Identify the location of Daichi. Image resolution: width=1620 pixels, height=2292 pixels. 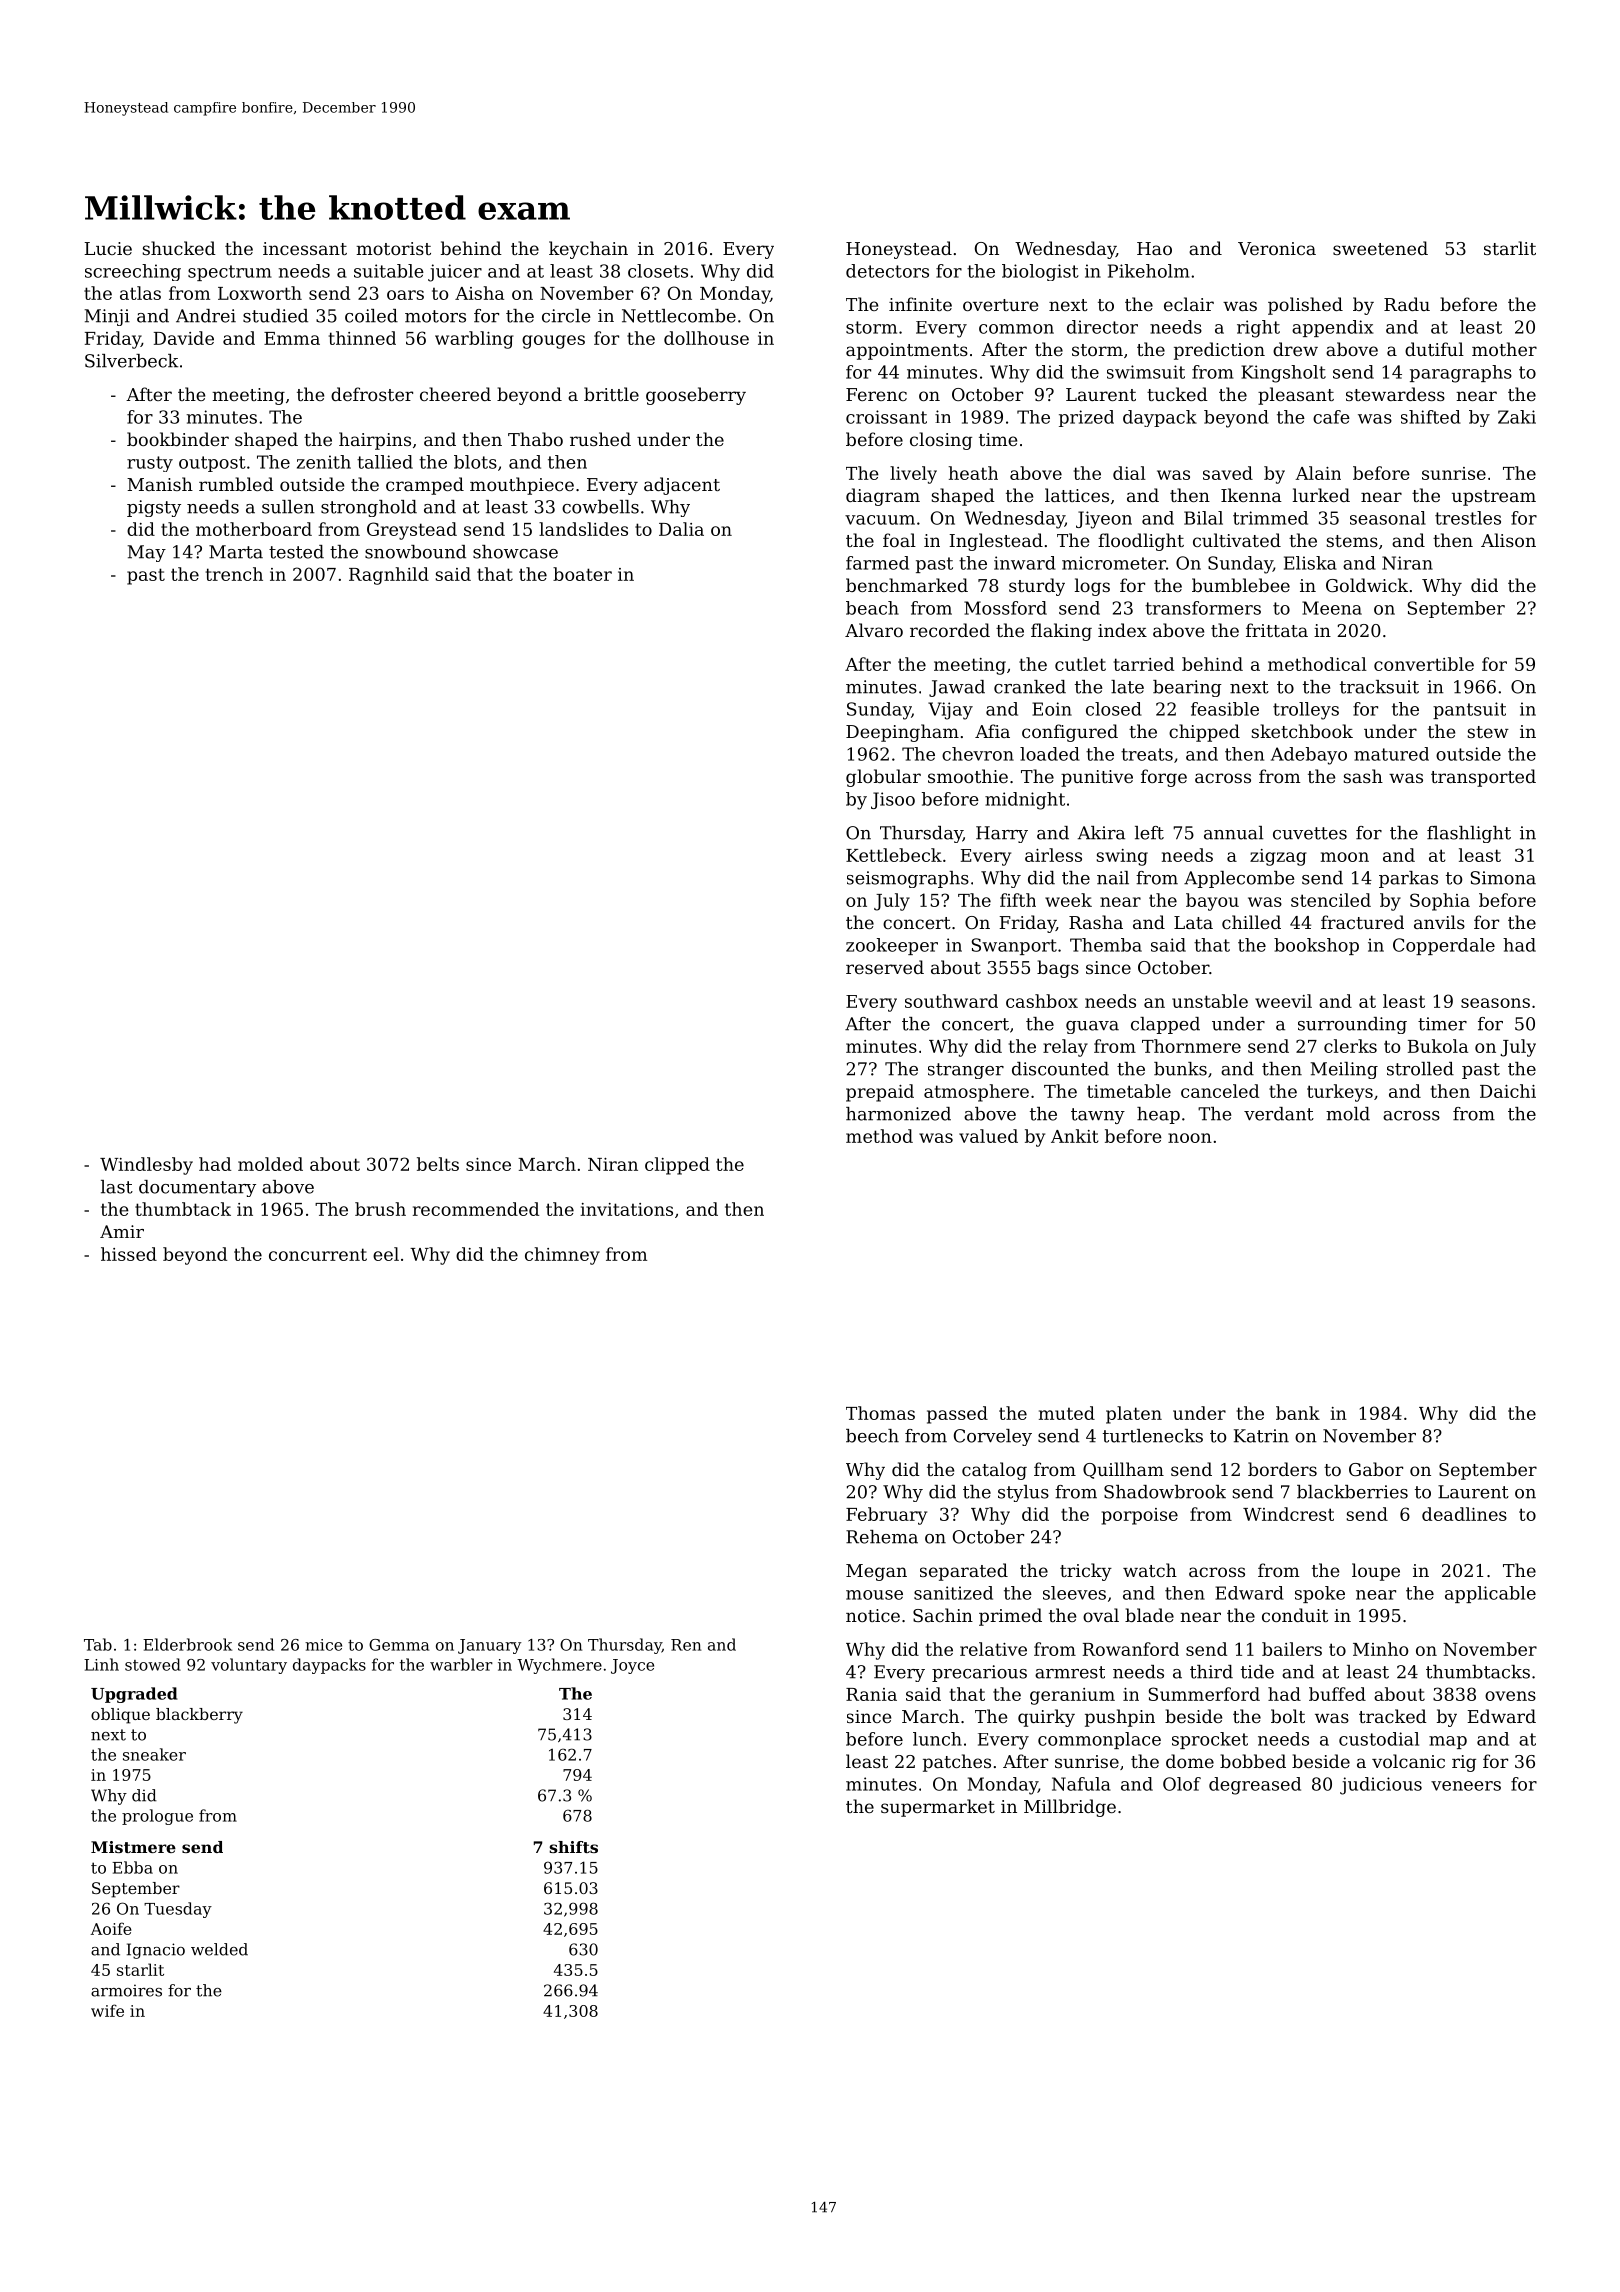
(1508, 1091).
